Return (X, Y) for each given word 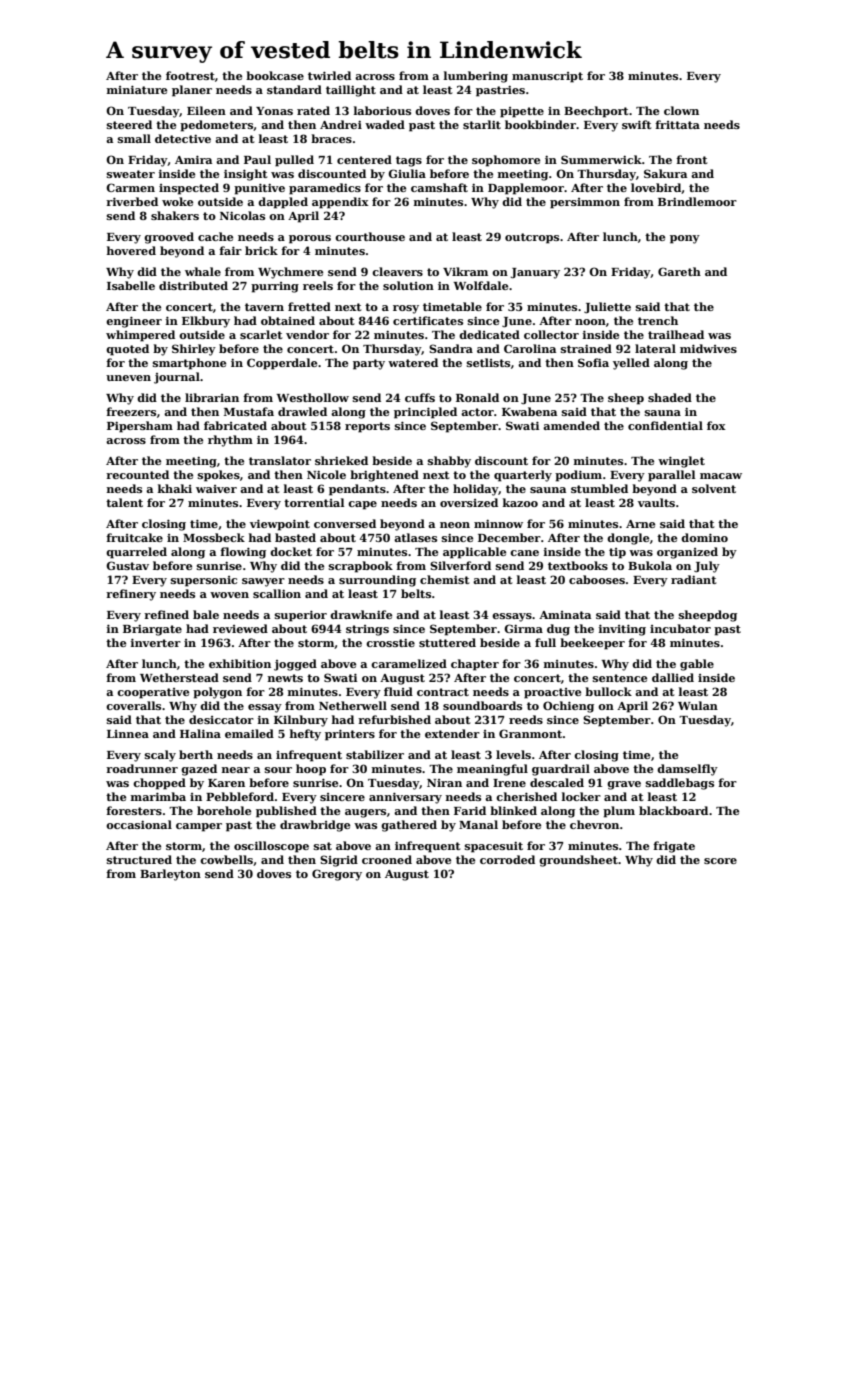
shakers (175, 215)
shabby (449, 462)
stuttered (447, 642)
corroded (507, 859)
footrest (190, 75)
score (720, 861)
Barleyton (170, 875)
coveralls (133, 705)
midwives (708, 348)
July (707, 567)
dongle (628, 539)
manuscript (547, 77)
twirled (329, 75)
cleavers (397, 271)
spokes (219, 476)
